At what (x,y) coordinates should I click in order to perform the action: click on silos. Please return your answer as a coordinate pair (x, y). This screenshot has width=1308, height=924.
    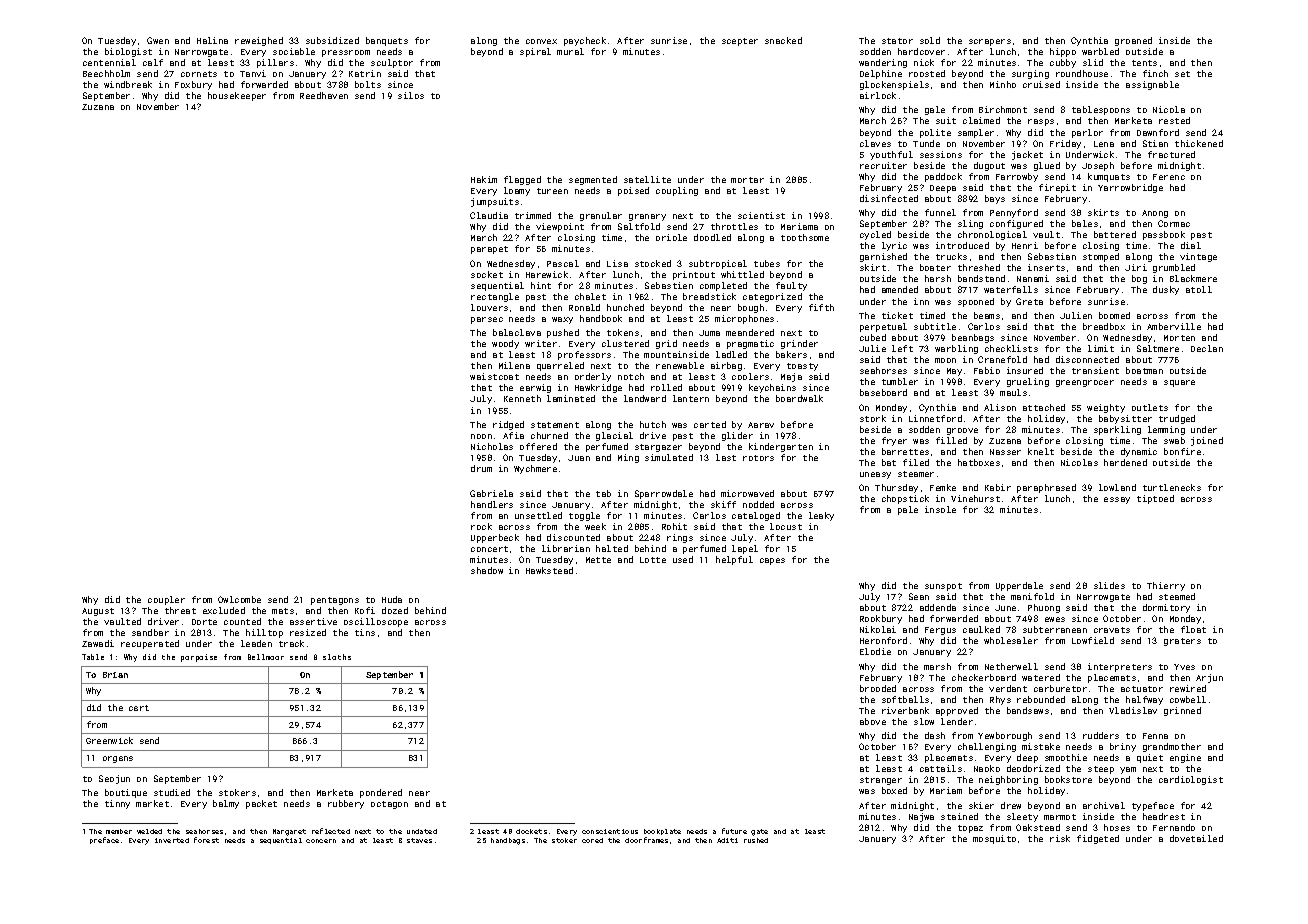
    Looking at the image, I should click on (411, 95).
